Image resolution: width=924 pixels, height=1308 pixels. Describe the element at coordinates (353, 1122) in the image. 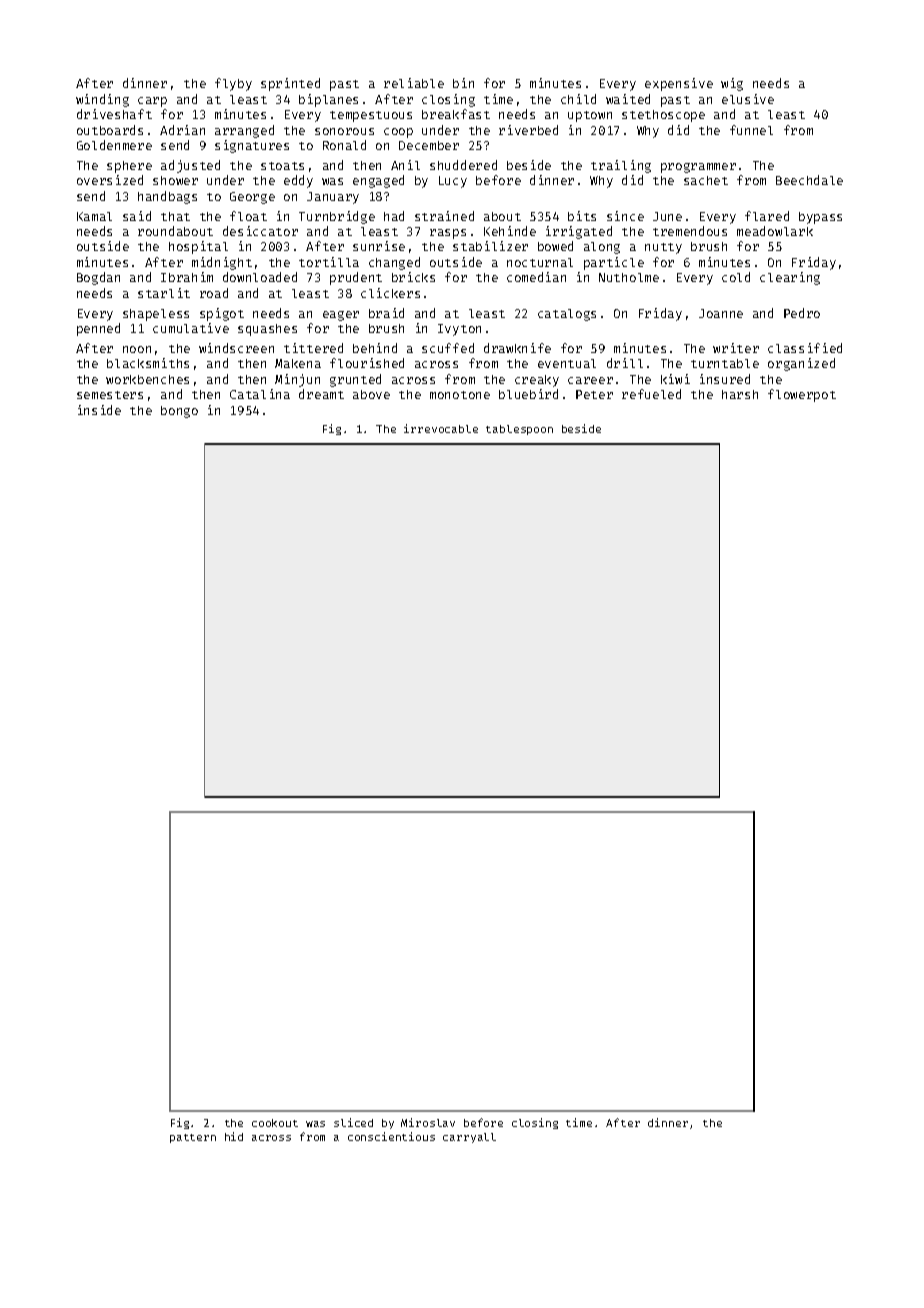

I see `sliced` at that location.
